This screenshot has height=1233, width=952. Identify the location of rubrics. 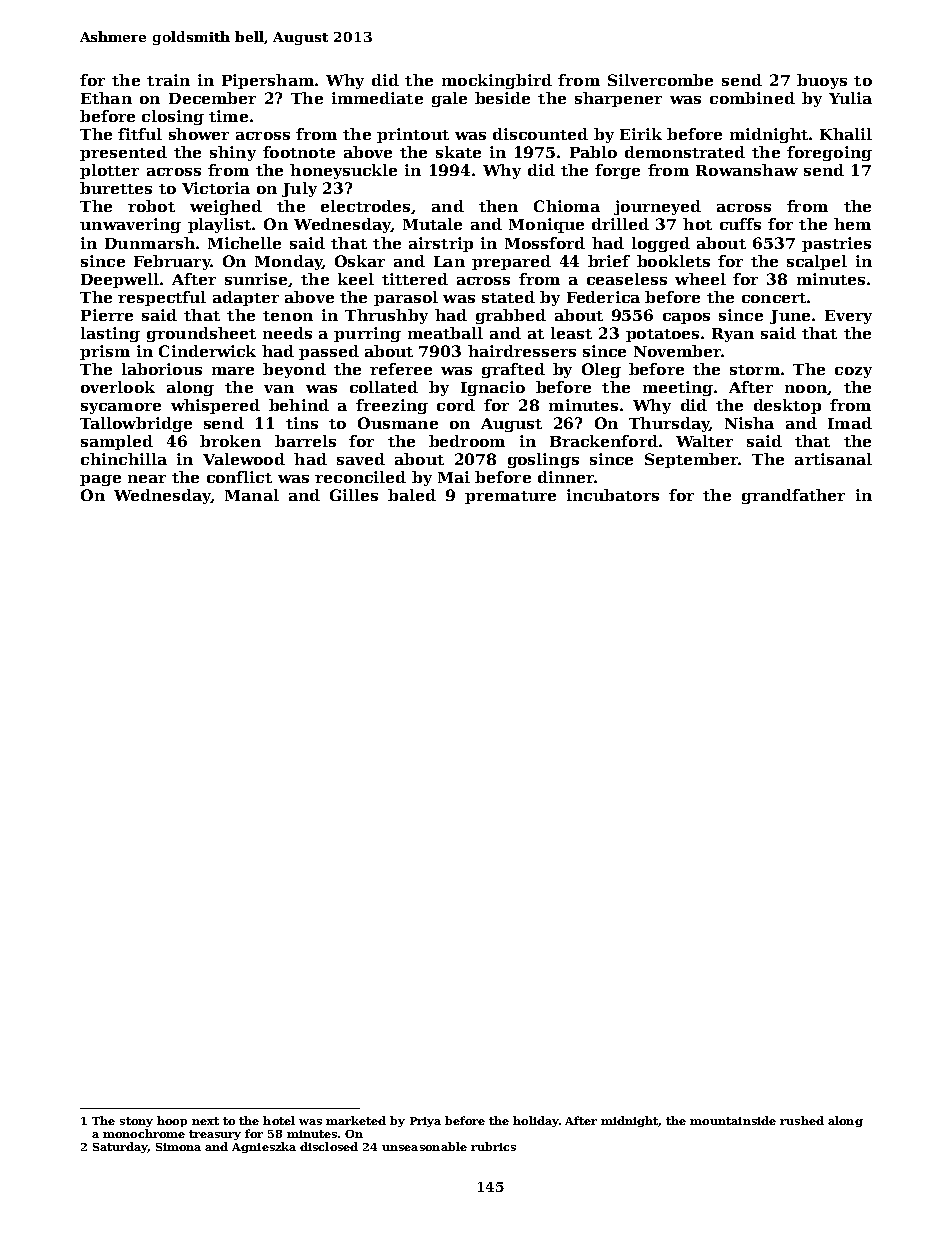
(493, 1146).
